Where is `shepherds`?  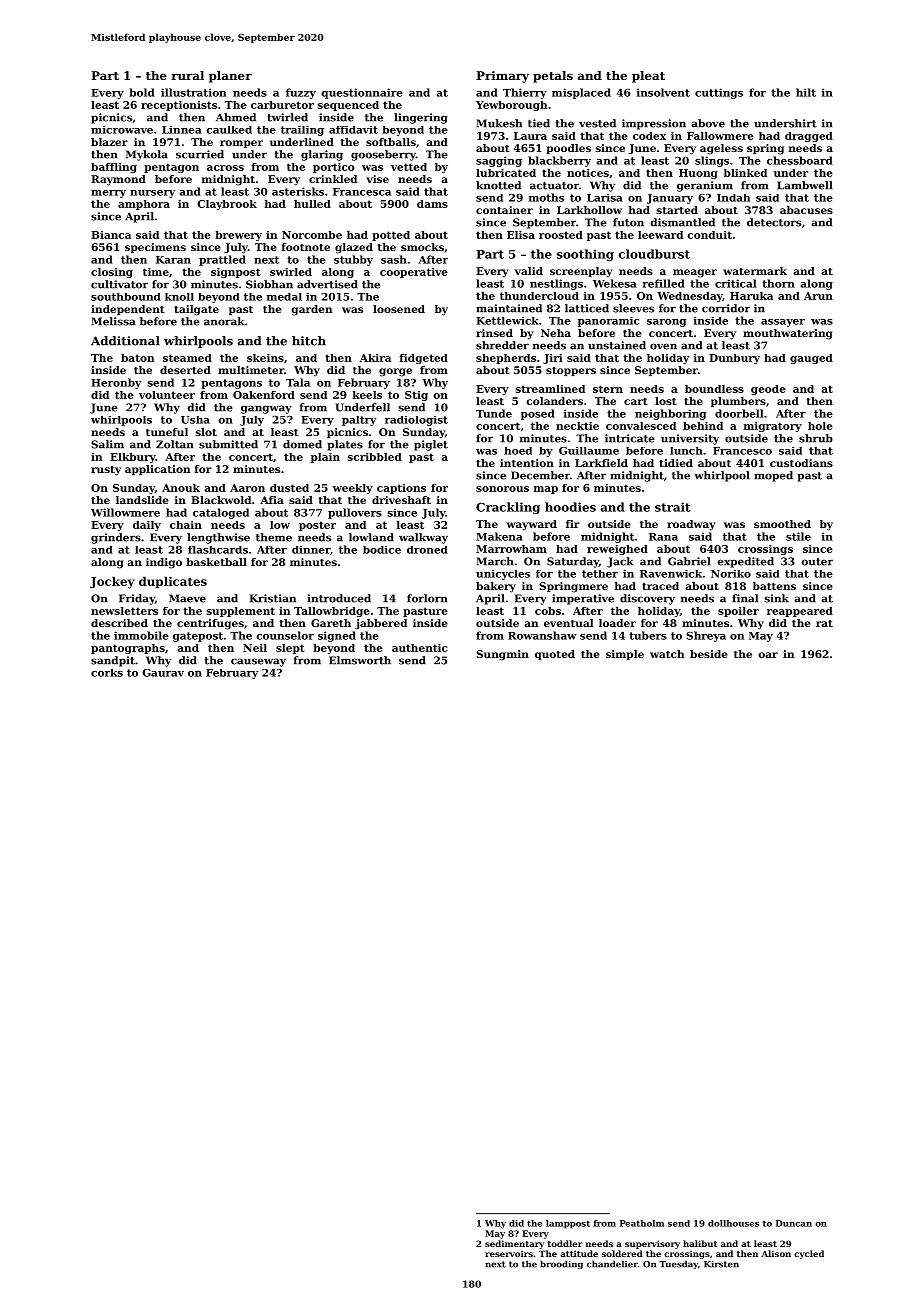
shepherds is located at coordinates (506, 359).
